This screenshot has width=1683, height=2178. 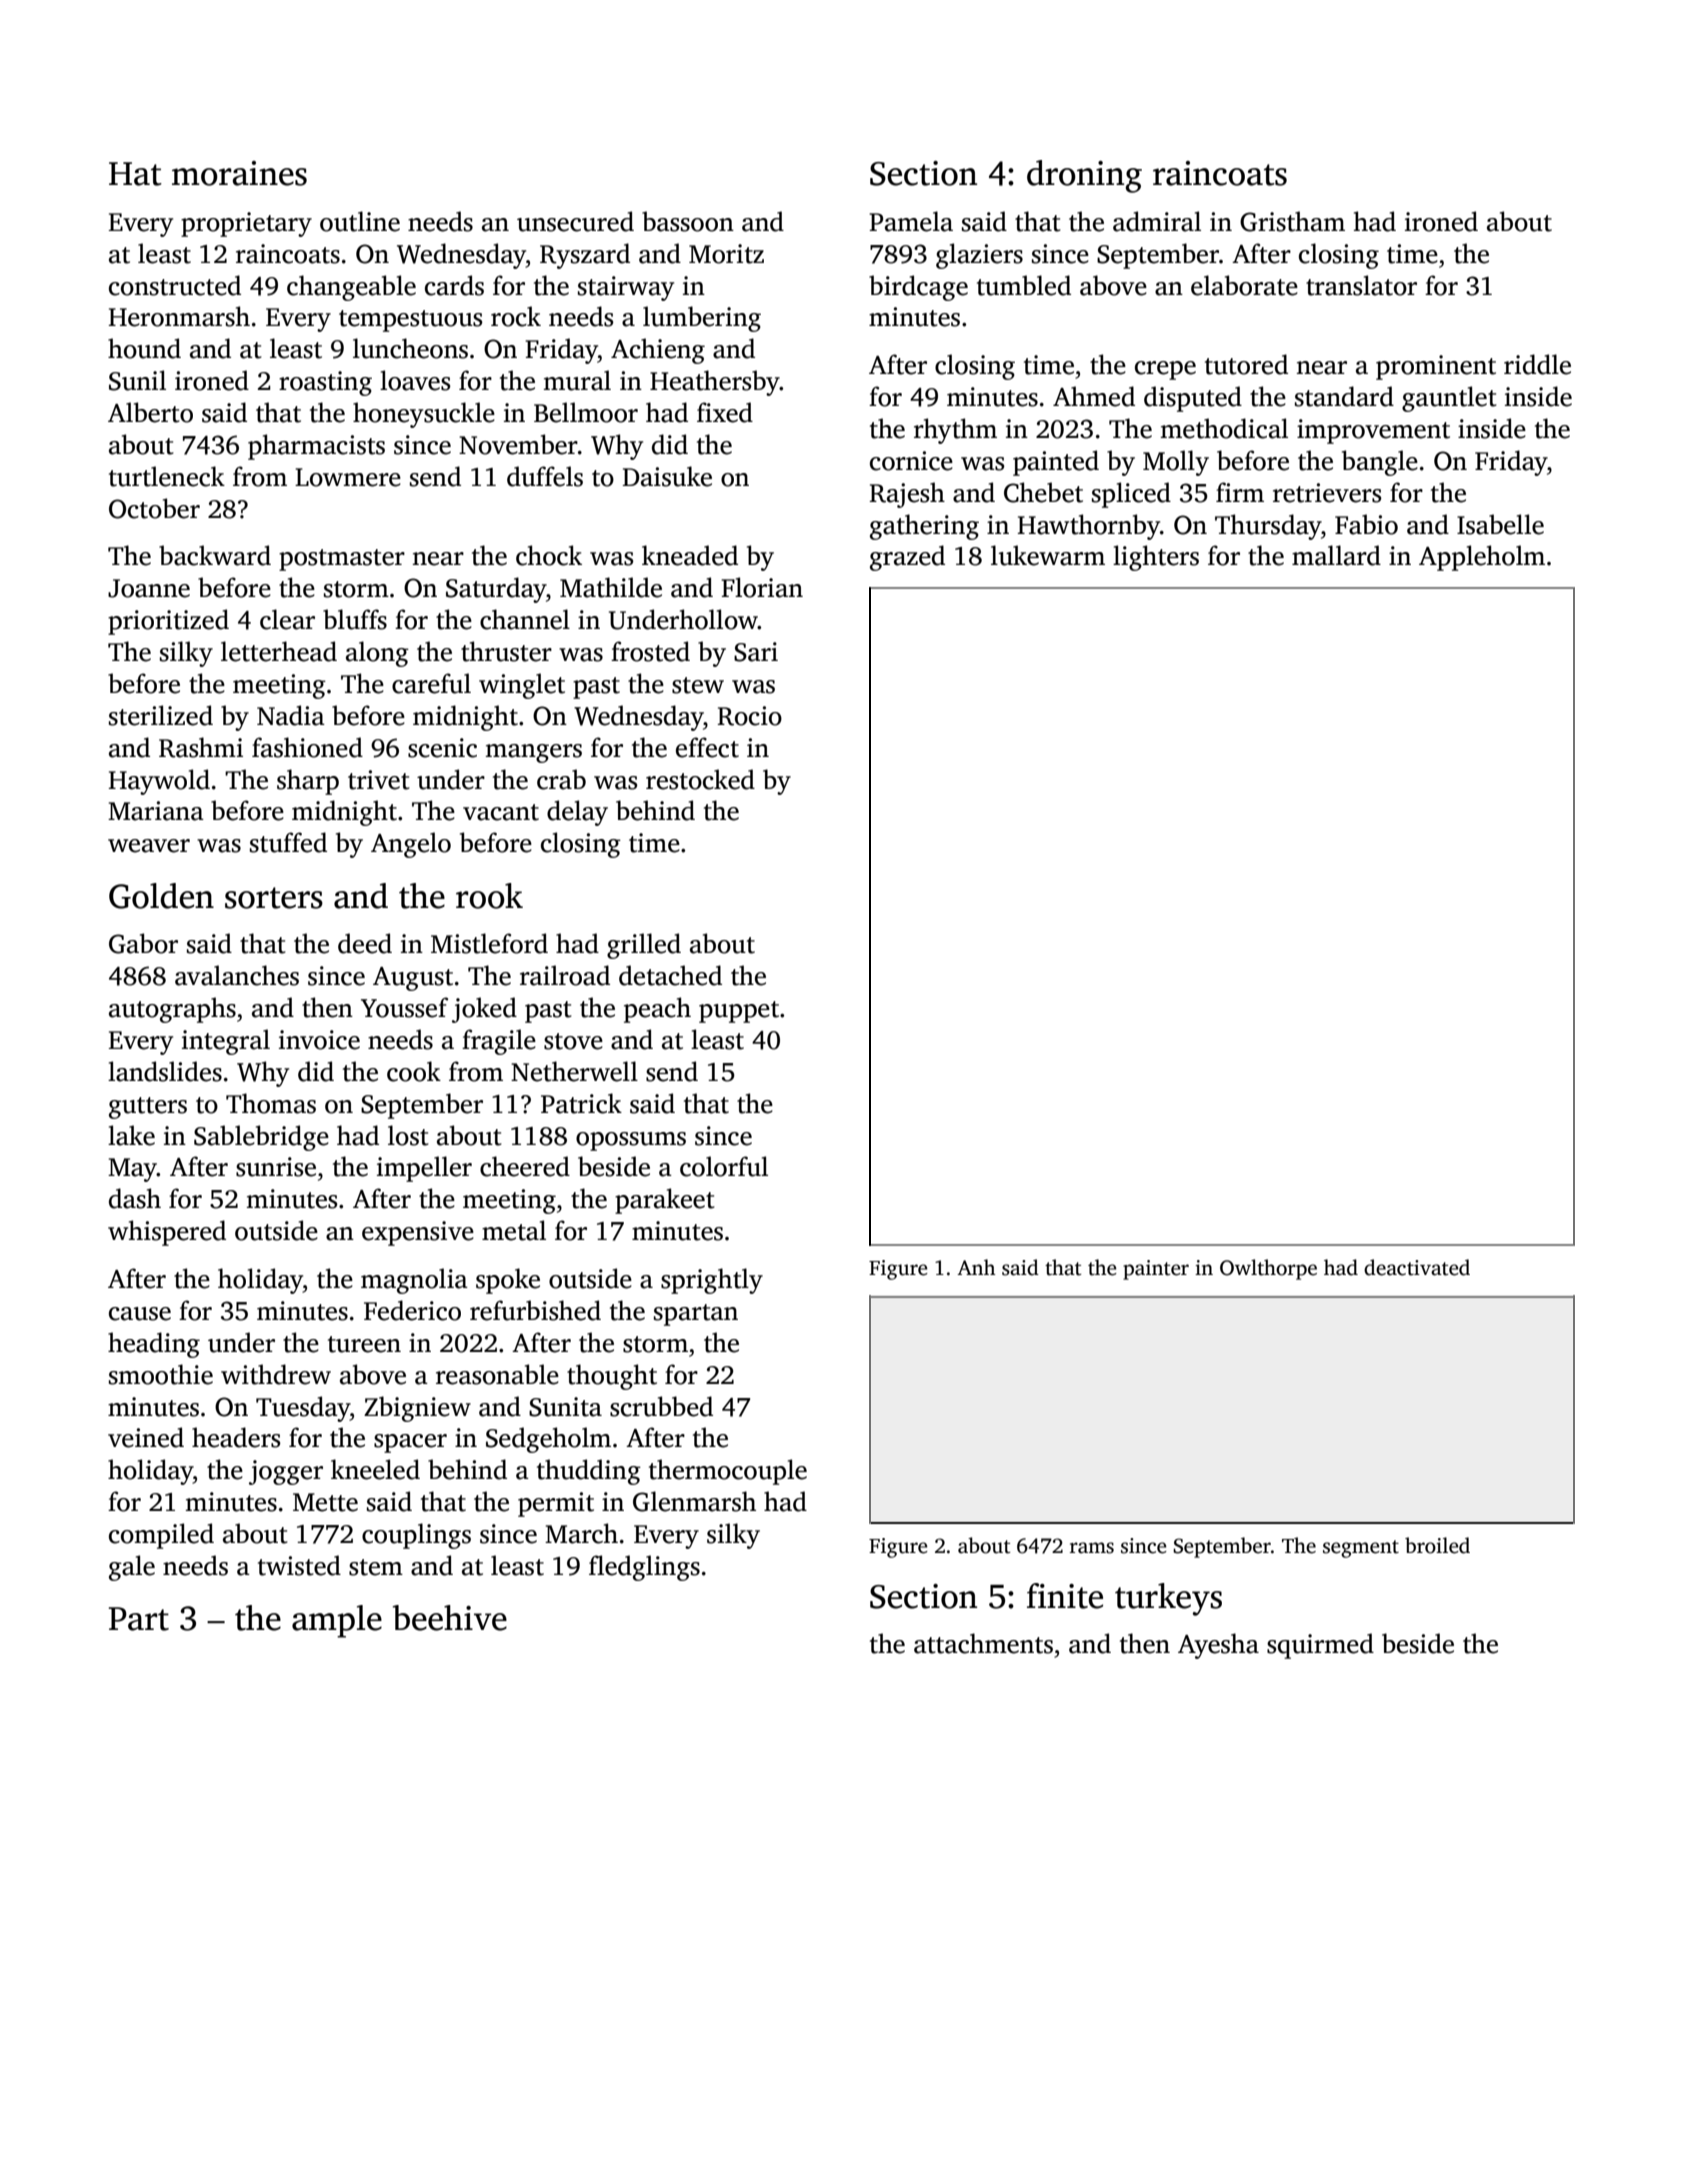 I want to click on cornice, so click(x=911, y=461).
